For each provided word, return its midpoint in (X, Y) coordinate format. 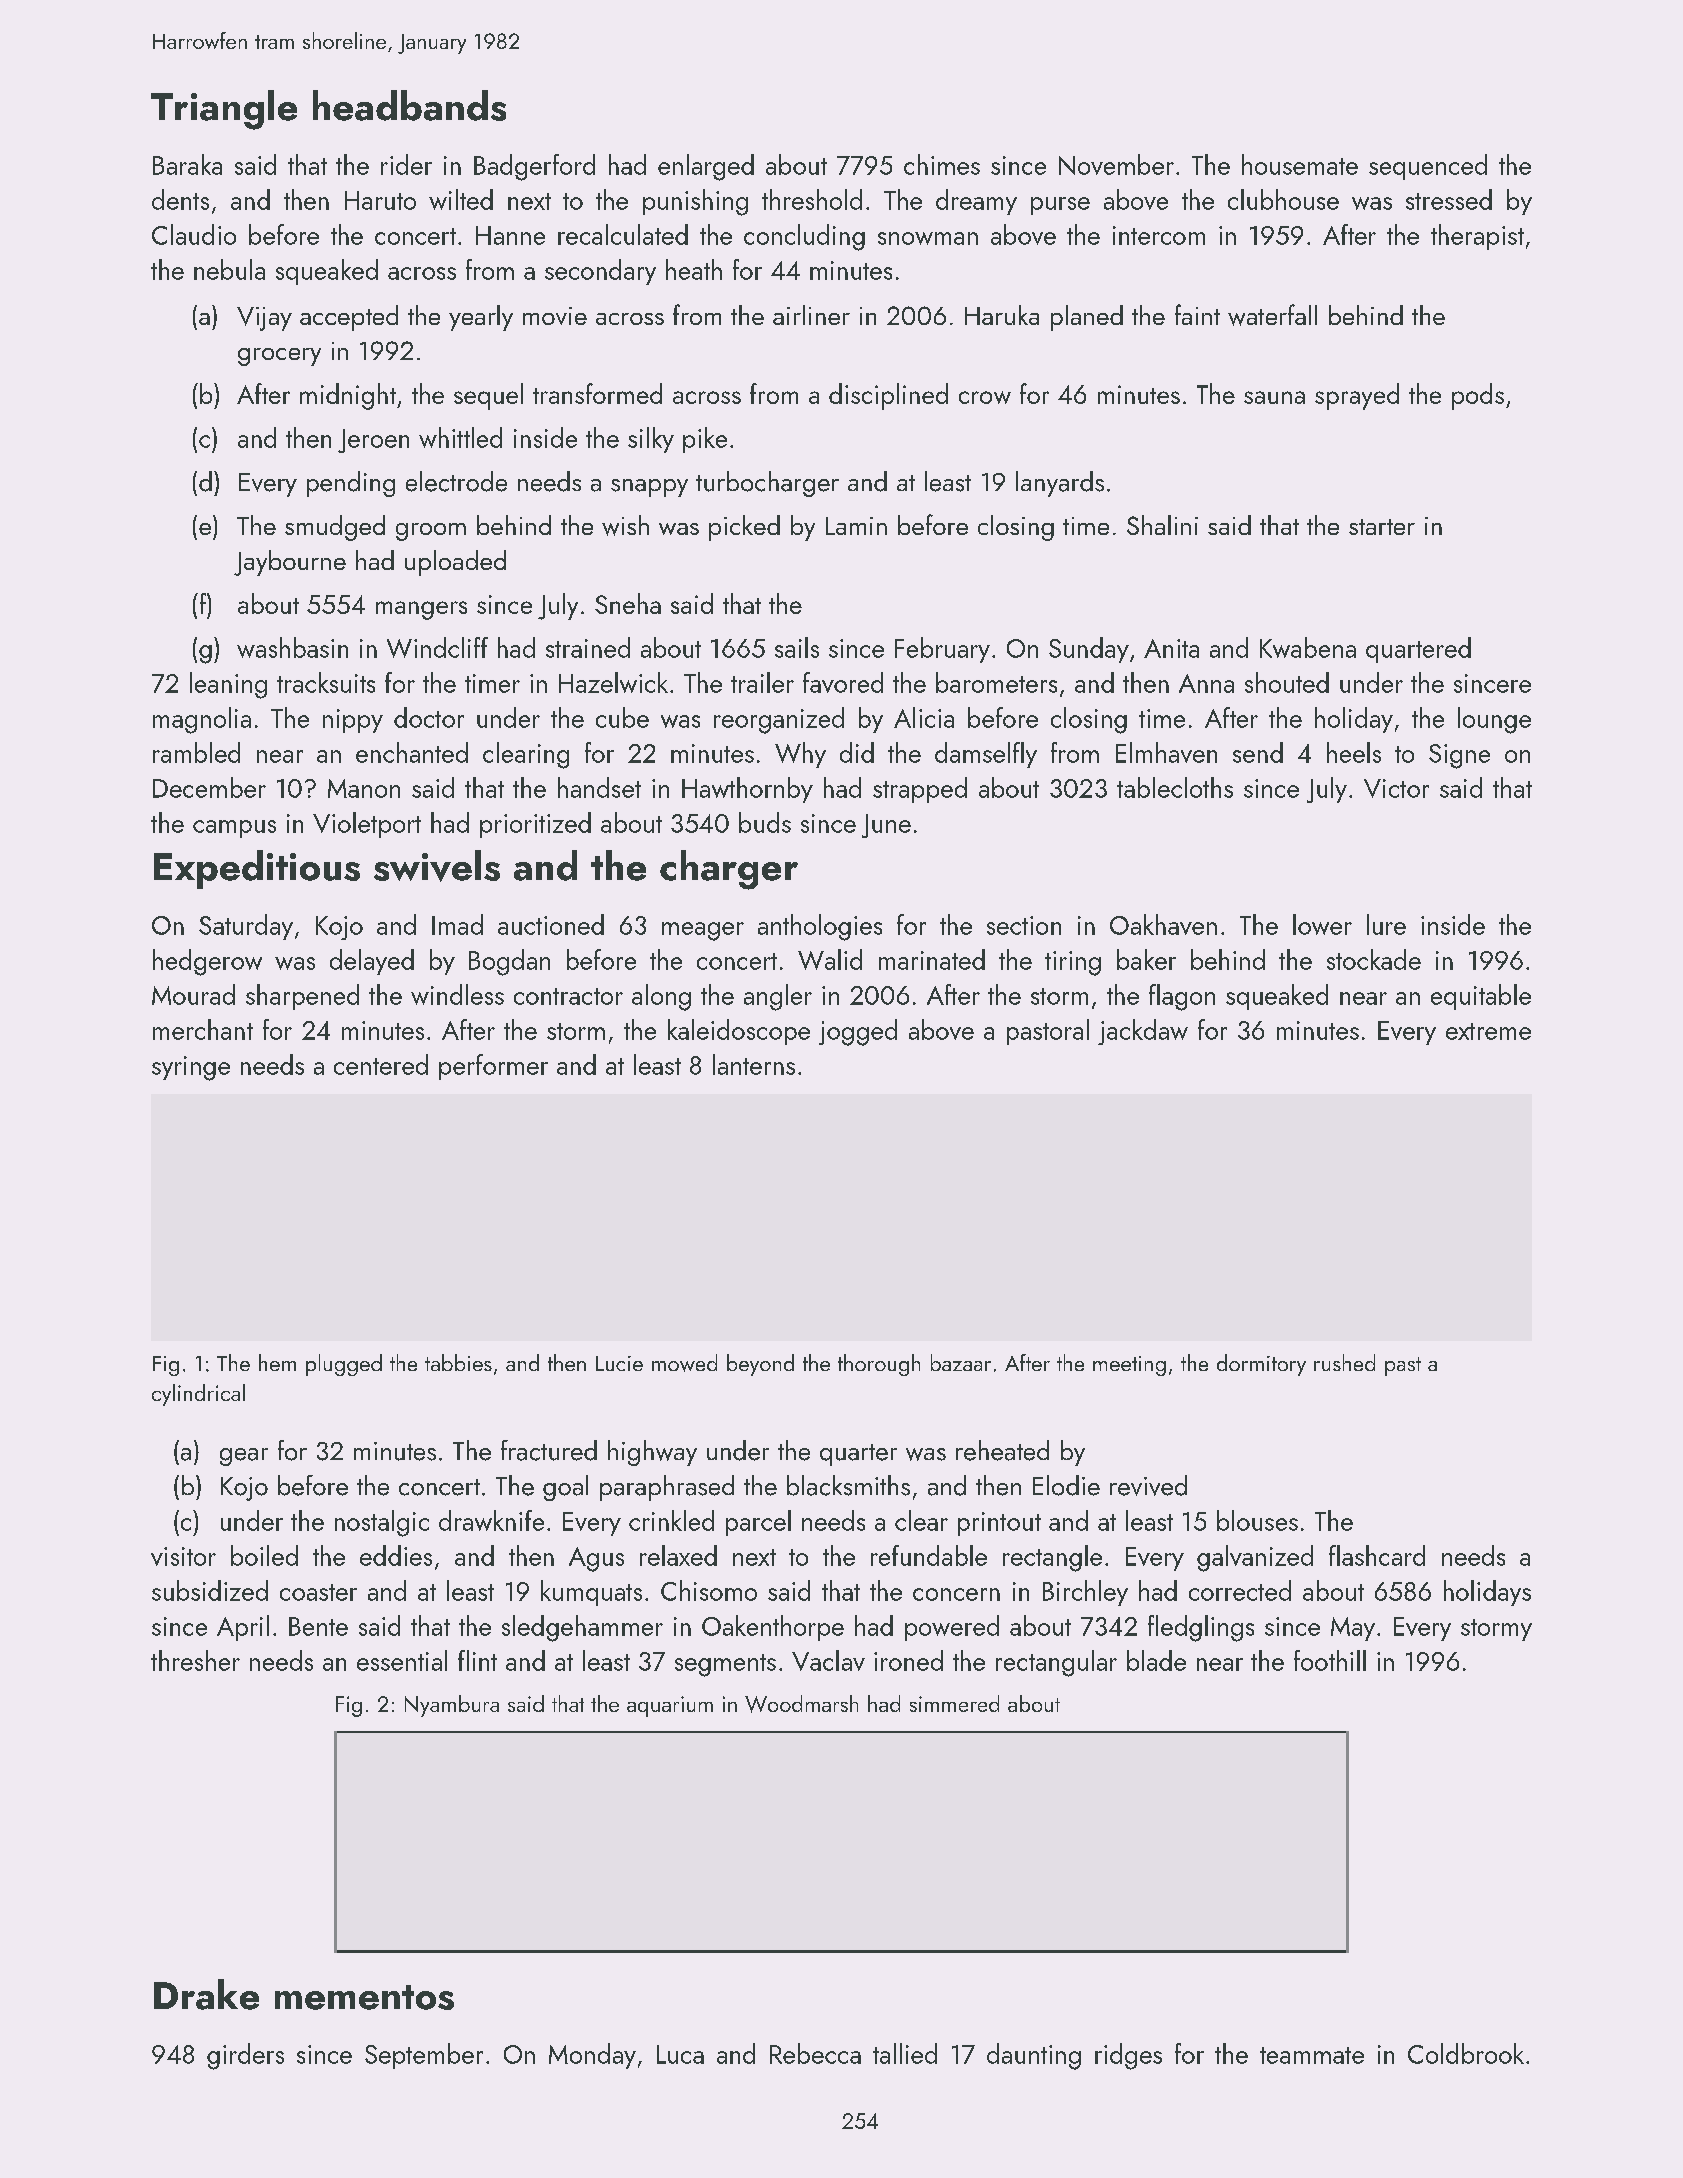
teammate (1312, 2055)
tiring (1073, 963)
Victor (1396, 788)
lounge (1494, 720)
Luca (680, 2054)
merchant (203, 1029)
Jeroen (373, 441)
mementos (364, 1997)
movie (555, 316)
